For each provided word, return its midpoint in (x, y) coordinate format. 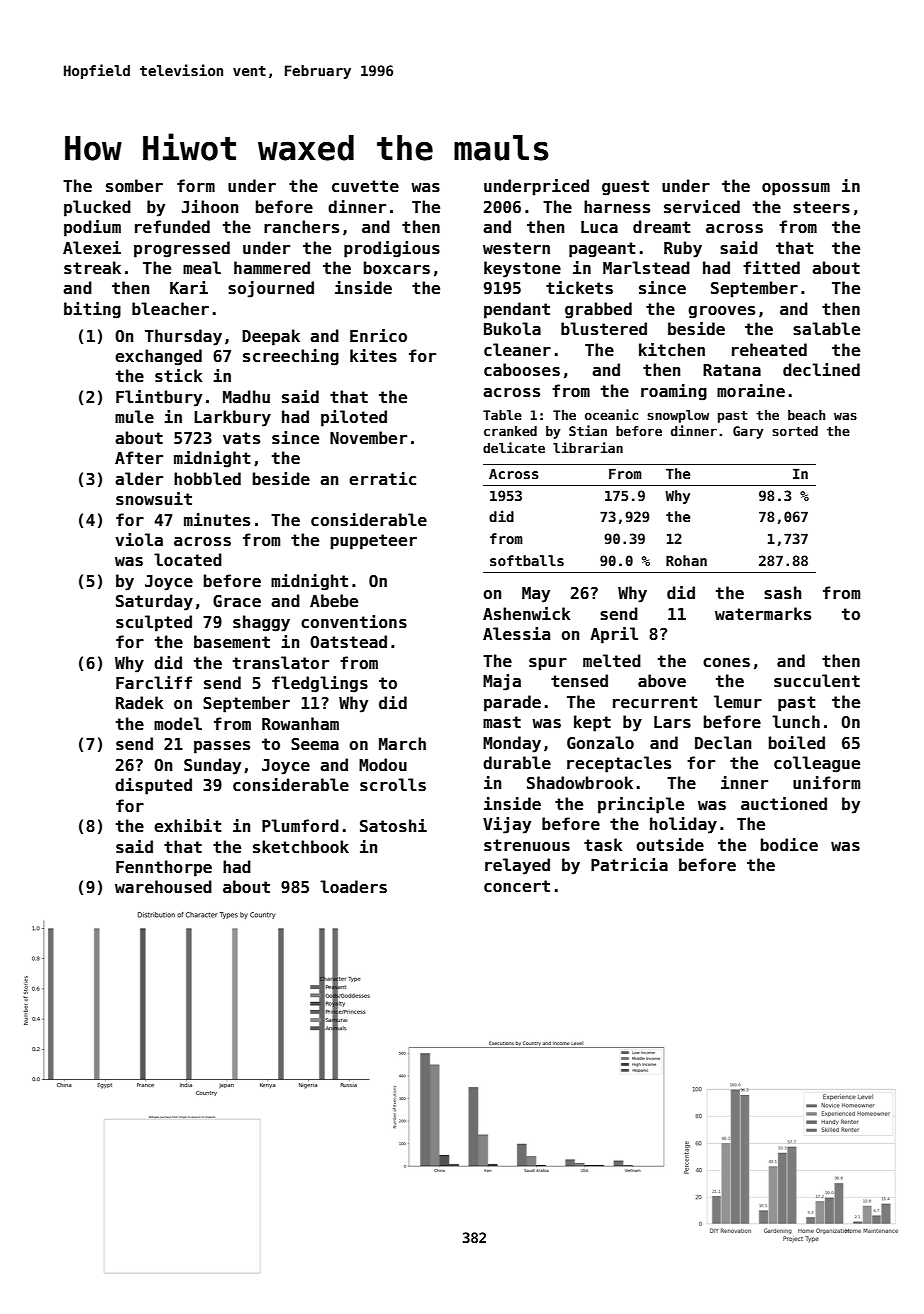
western (516, 248)
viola (139, 539)
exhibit (187, 826)
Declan (723, 742)
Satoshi (393, 826)
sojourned (271, 289)
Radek (140, 703)
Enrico (378, 336)
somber (134, 186)
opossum (796, 189)
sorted (795, 431)
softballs (527, 560)
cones (726, 663)
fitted (771, 268)
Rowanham (300, 724)
